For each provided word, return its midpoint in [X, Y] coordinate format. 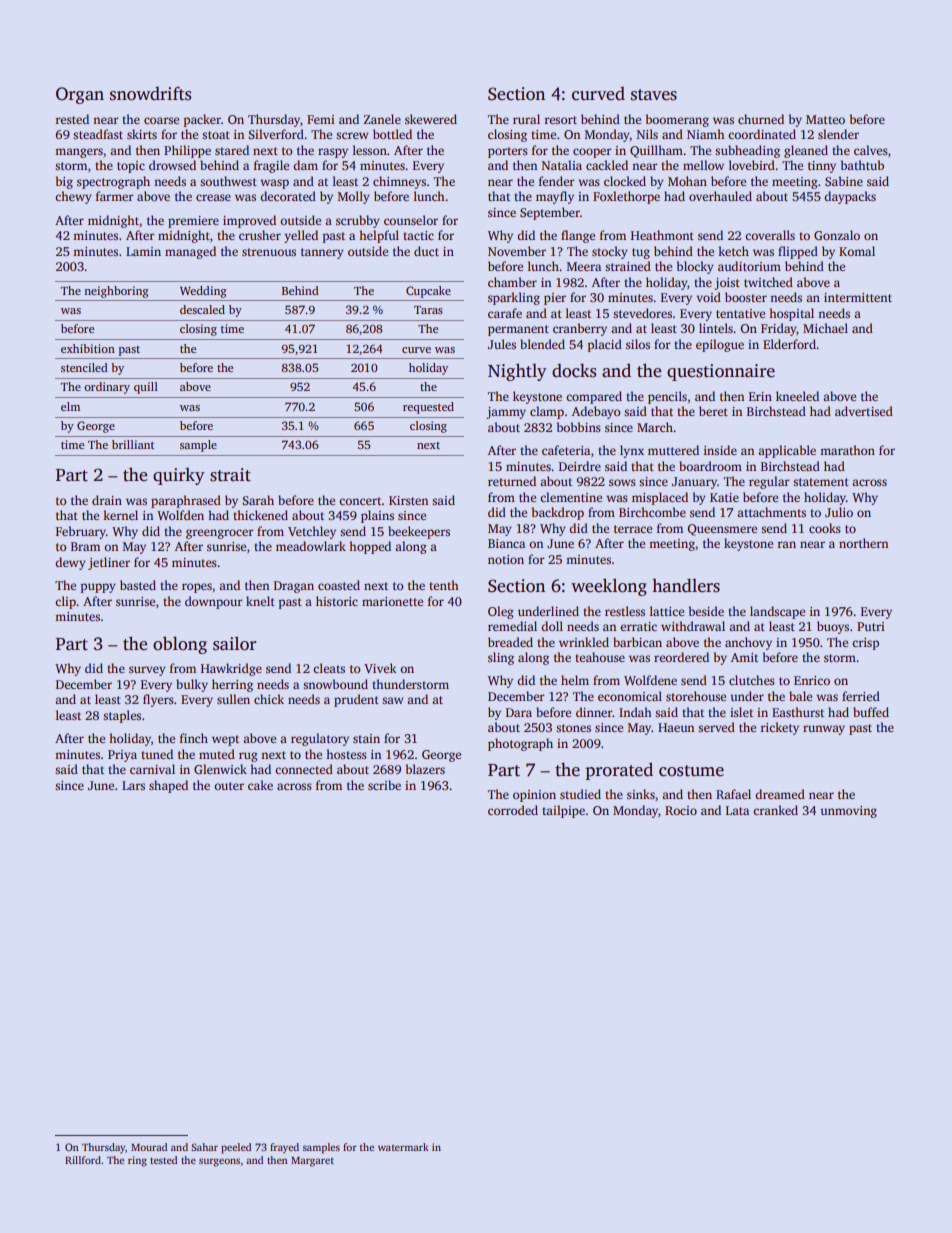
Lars [133, 785]
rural [526, 119]
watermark [403, 1147]
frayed [284, 1148]
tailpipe [563, 811]
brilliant [133, 444]
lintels [716, 328]
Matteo [825, 119]
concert [360, 501]
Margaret [312, 1162]
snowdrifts [150, 93]
